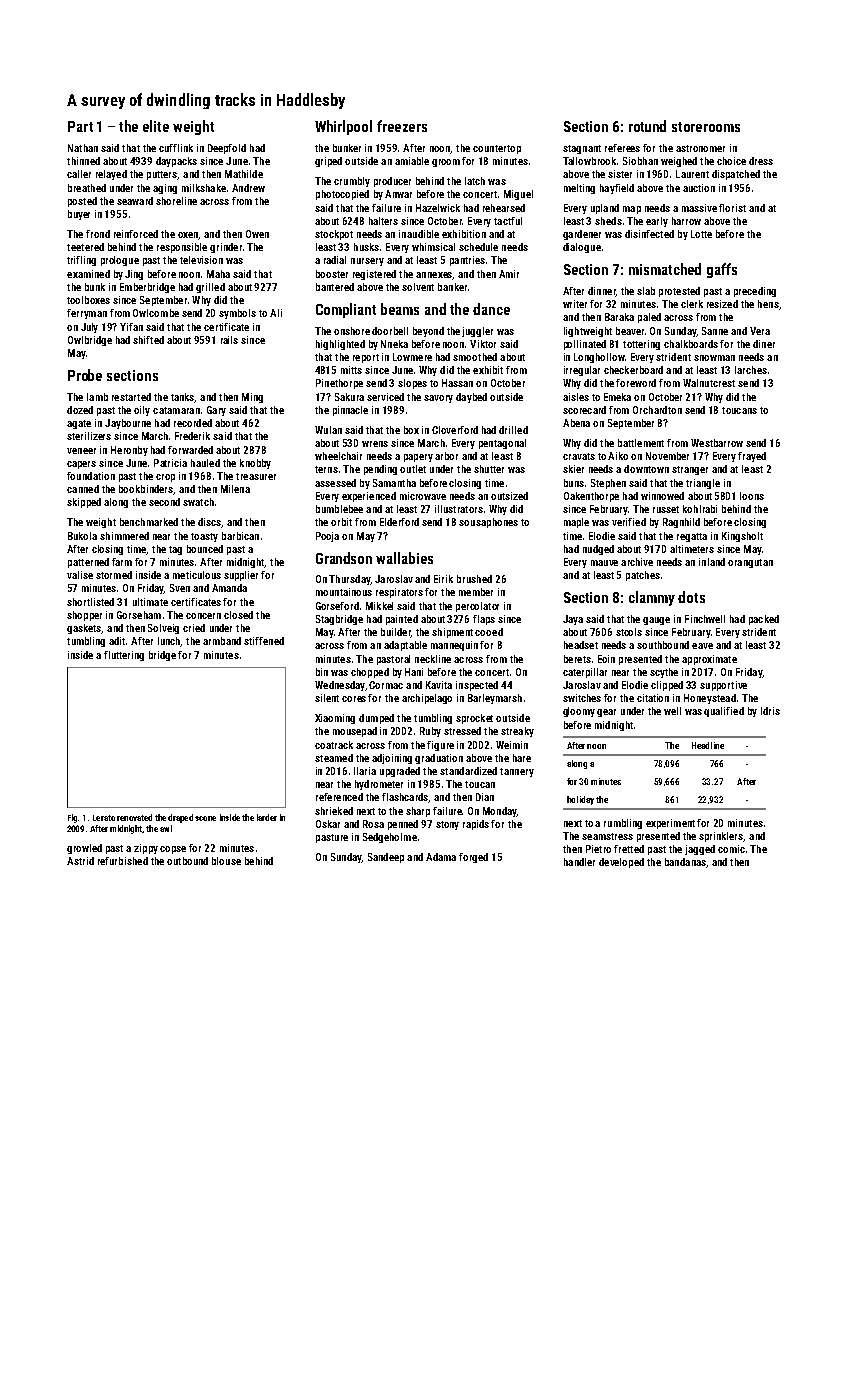 Image resolution: width=849 pixels, height=1400 pixels. I want to click on Lerato, so click(104, 818).
